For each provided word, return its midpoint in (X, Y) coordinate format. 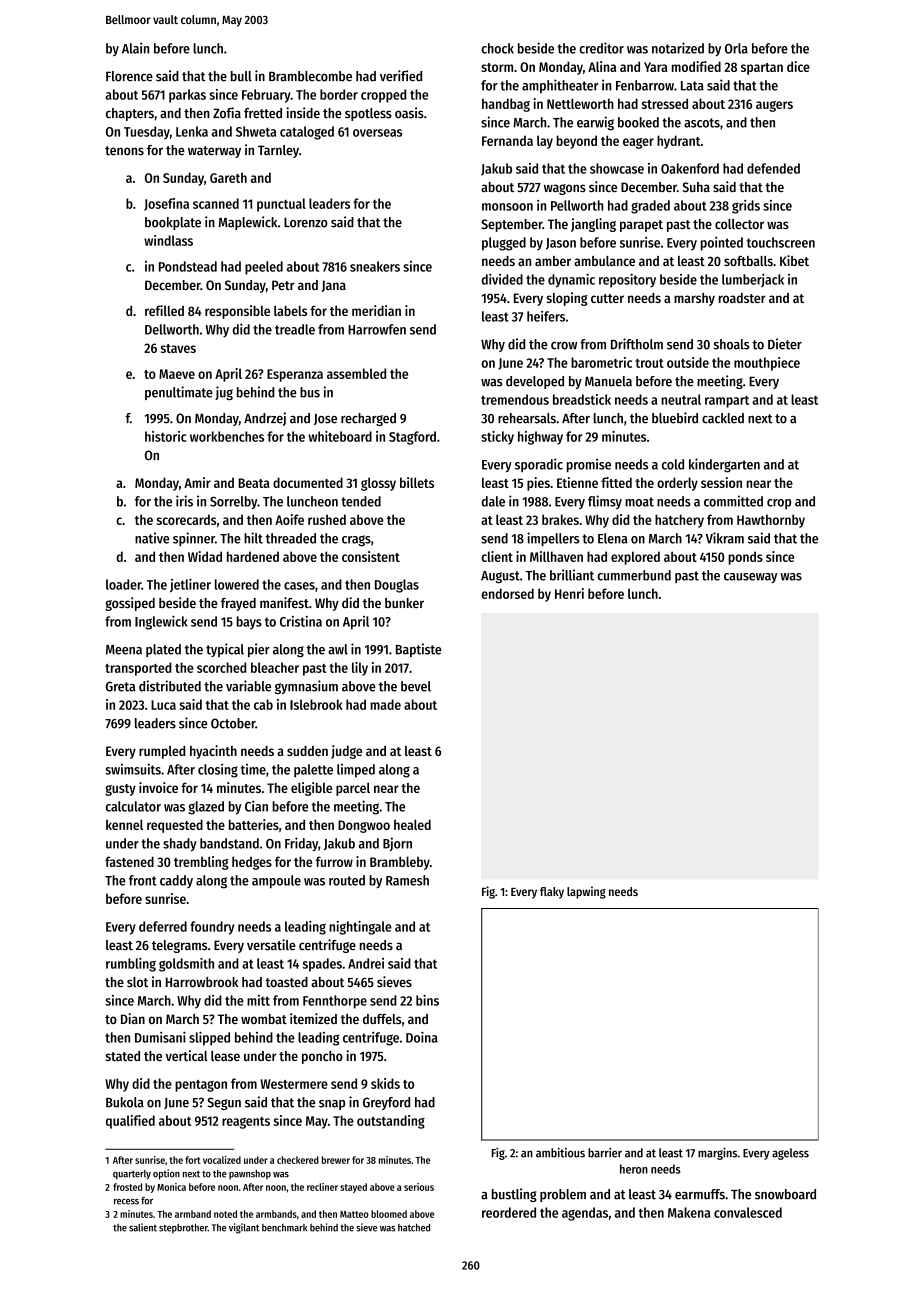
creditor (601, 48)
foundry (212, 928)
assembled (356, 373)
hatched (414, 1228)
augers (774, 106)
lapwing (586, 892)
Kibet (794, 260)
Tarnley (278, 151)
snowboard (785, 1194)
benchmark (284, 1228)
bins (427, 1000)
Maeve (177, 374)
